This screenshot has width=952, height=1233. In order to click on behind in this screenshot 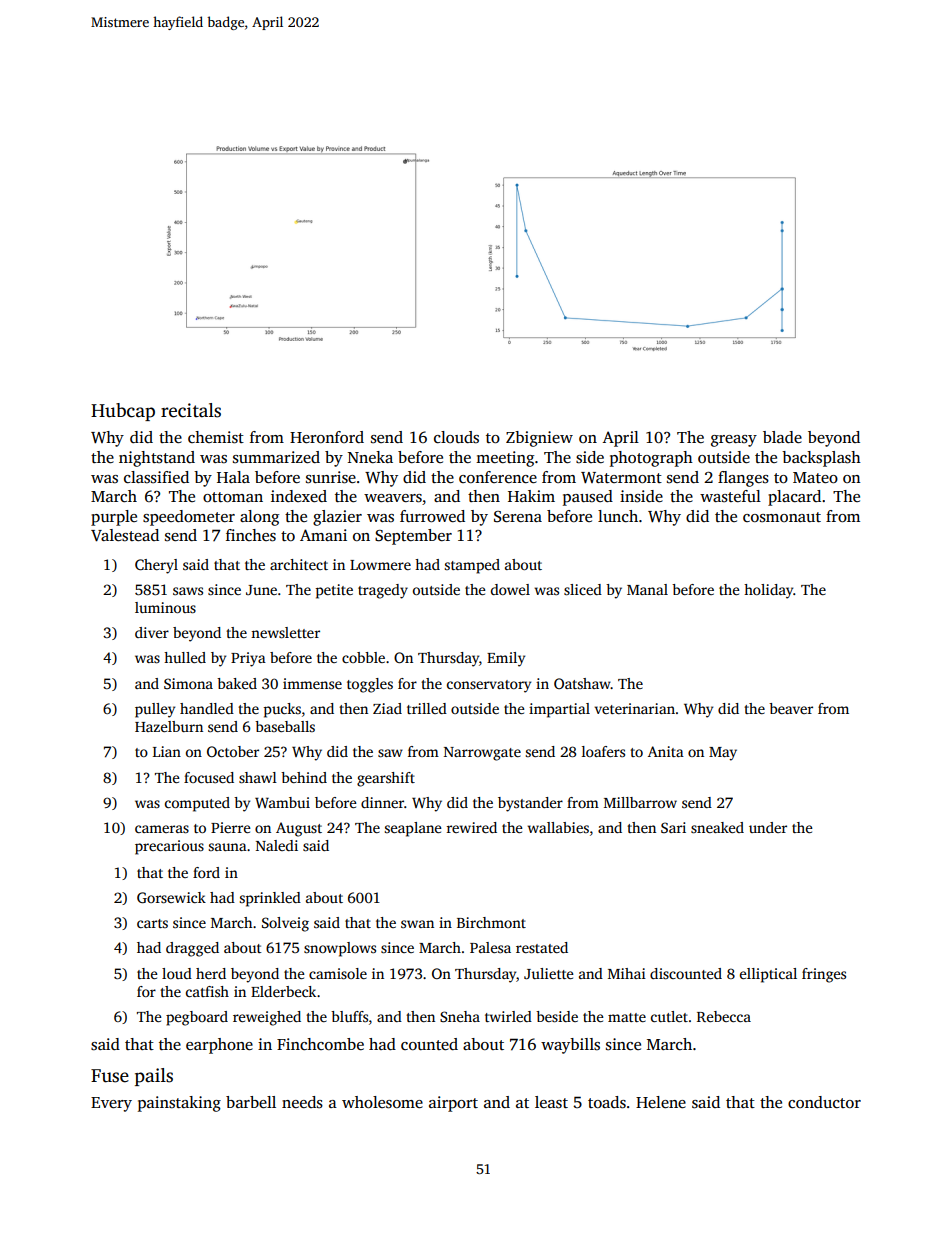, I will do `click(304, 777)`.
